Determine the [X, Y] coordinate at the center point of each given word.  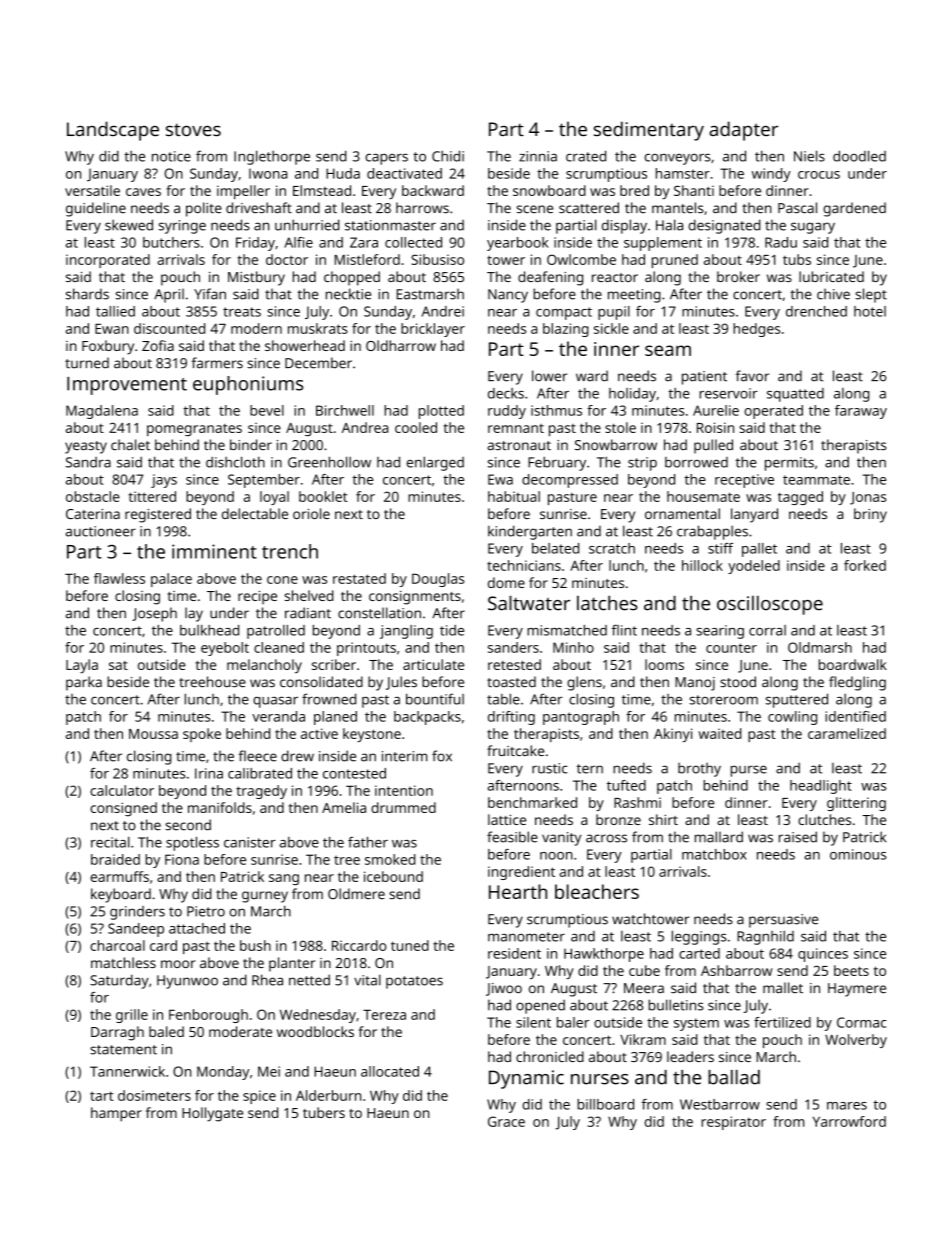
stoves [193, 129]
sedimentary [649, 131]
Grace [506, 1121]
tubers [324, 1112]
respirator [734, 1123]
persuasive [783, 921]
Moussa [153, 734]
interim [404, 756]
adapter [743, 131]
